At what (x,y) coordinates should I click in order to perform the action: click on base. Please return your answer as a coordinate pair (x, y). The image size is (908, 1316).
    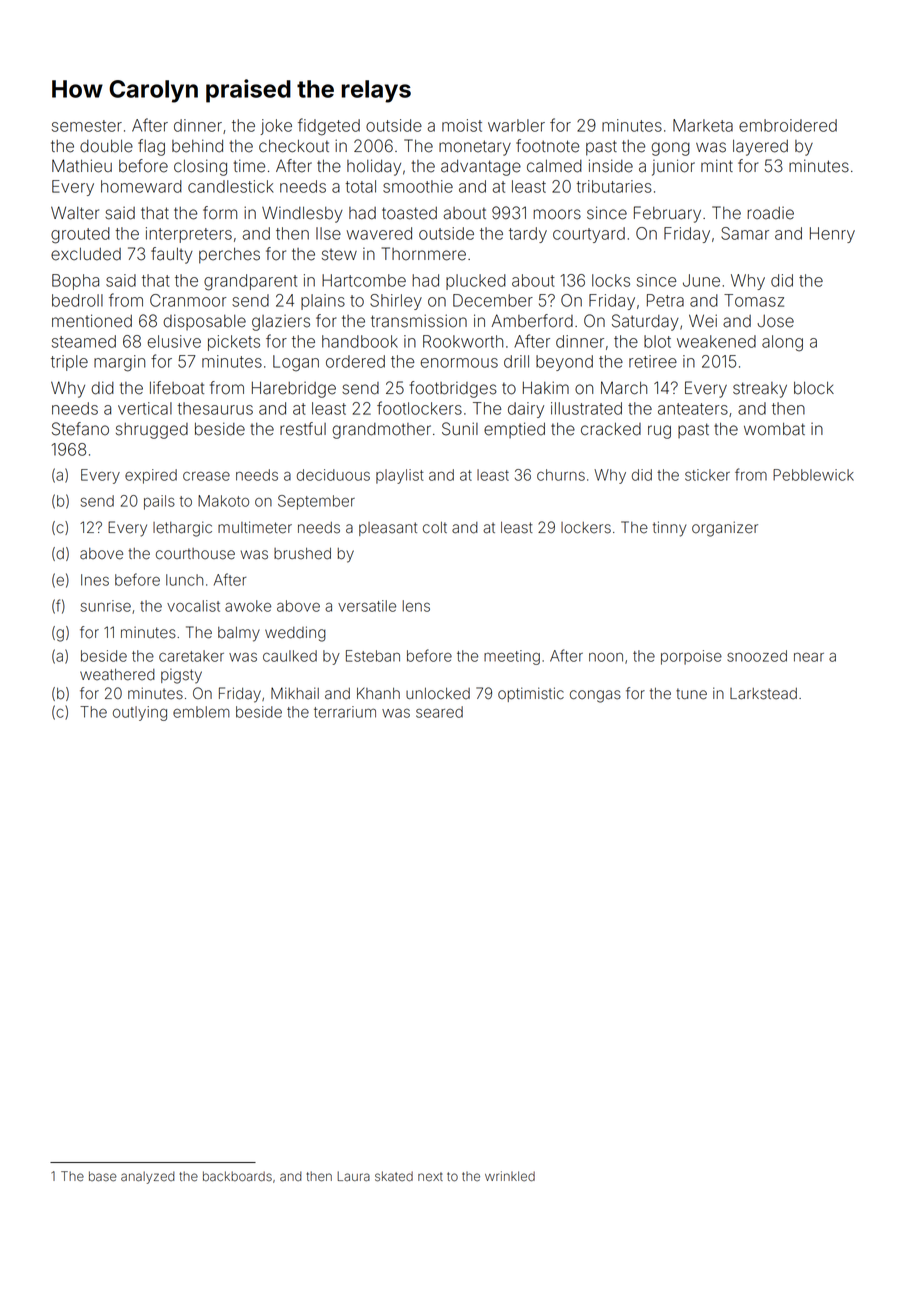
    Looking at the image, I should click on (103, 1176).
